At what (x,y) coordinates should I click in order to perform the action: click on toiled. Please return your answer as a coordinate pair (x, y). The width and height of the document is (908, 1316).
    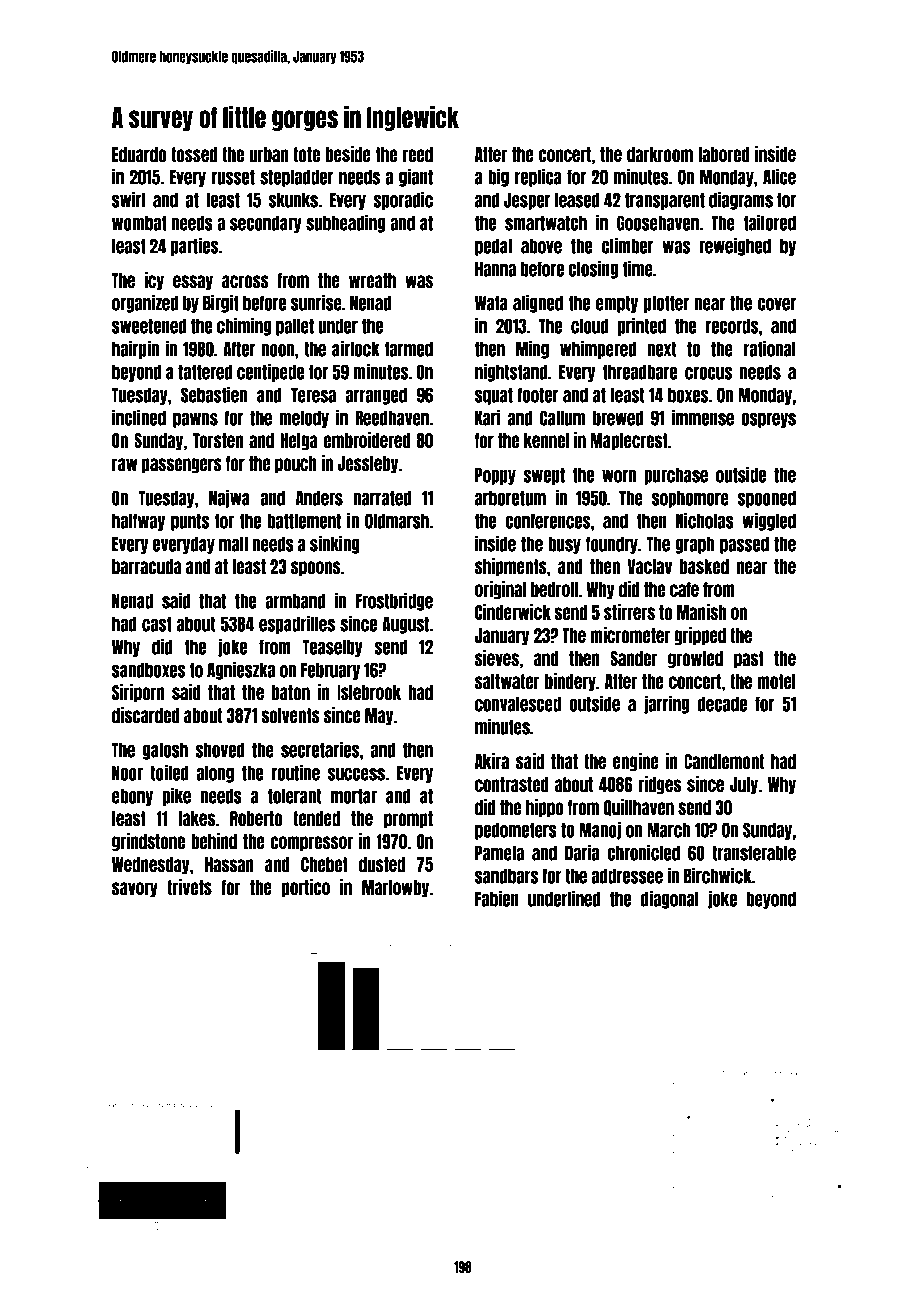
    Looking at the image, I should click on (169, 772).
